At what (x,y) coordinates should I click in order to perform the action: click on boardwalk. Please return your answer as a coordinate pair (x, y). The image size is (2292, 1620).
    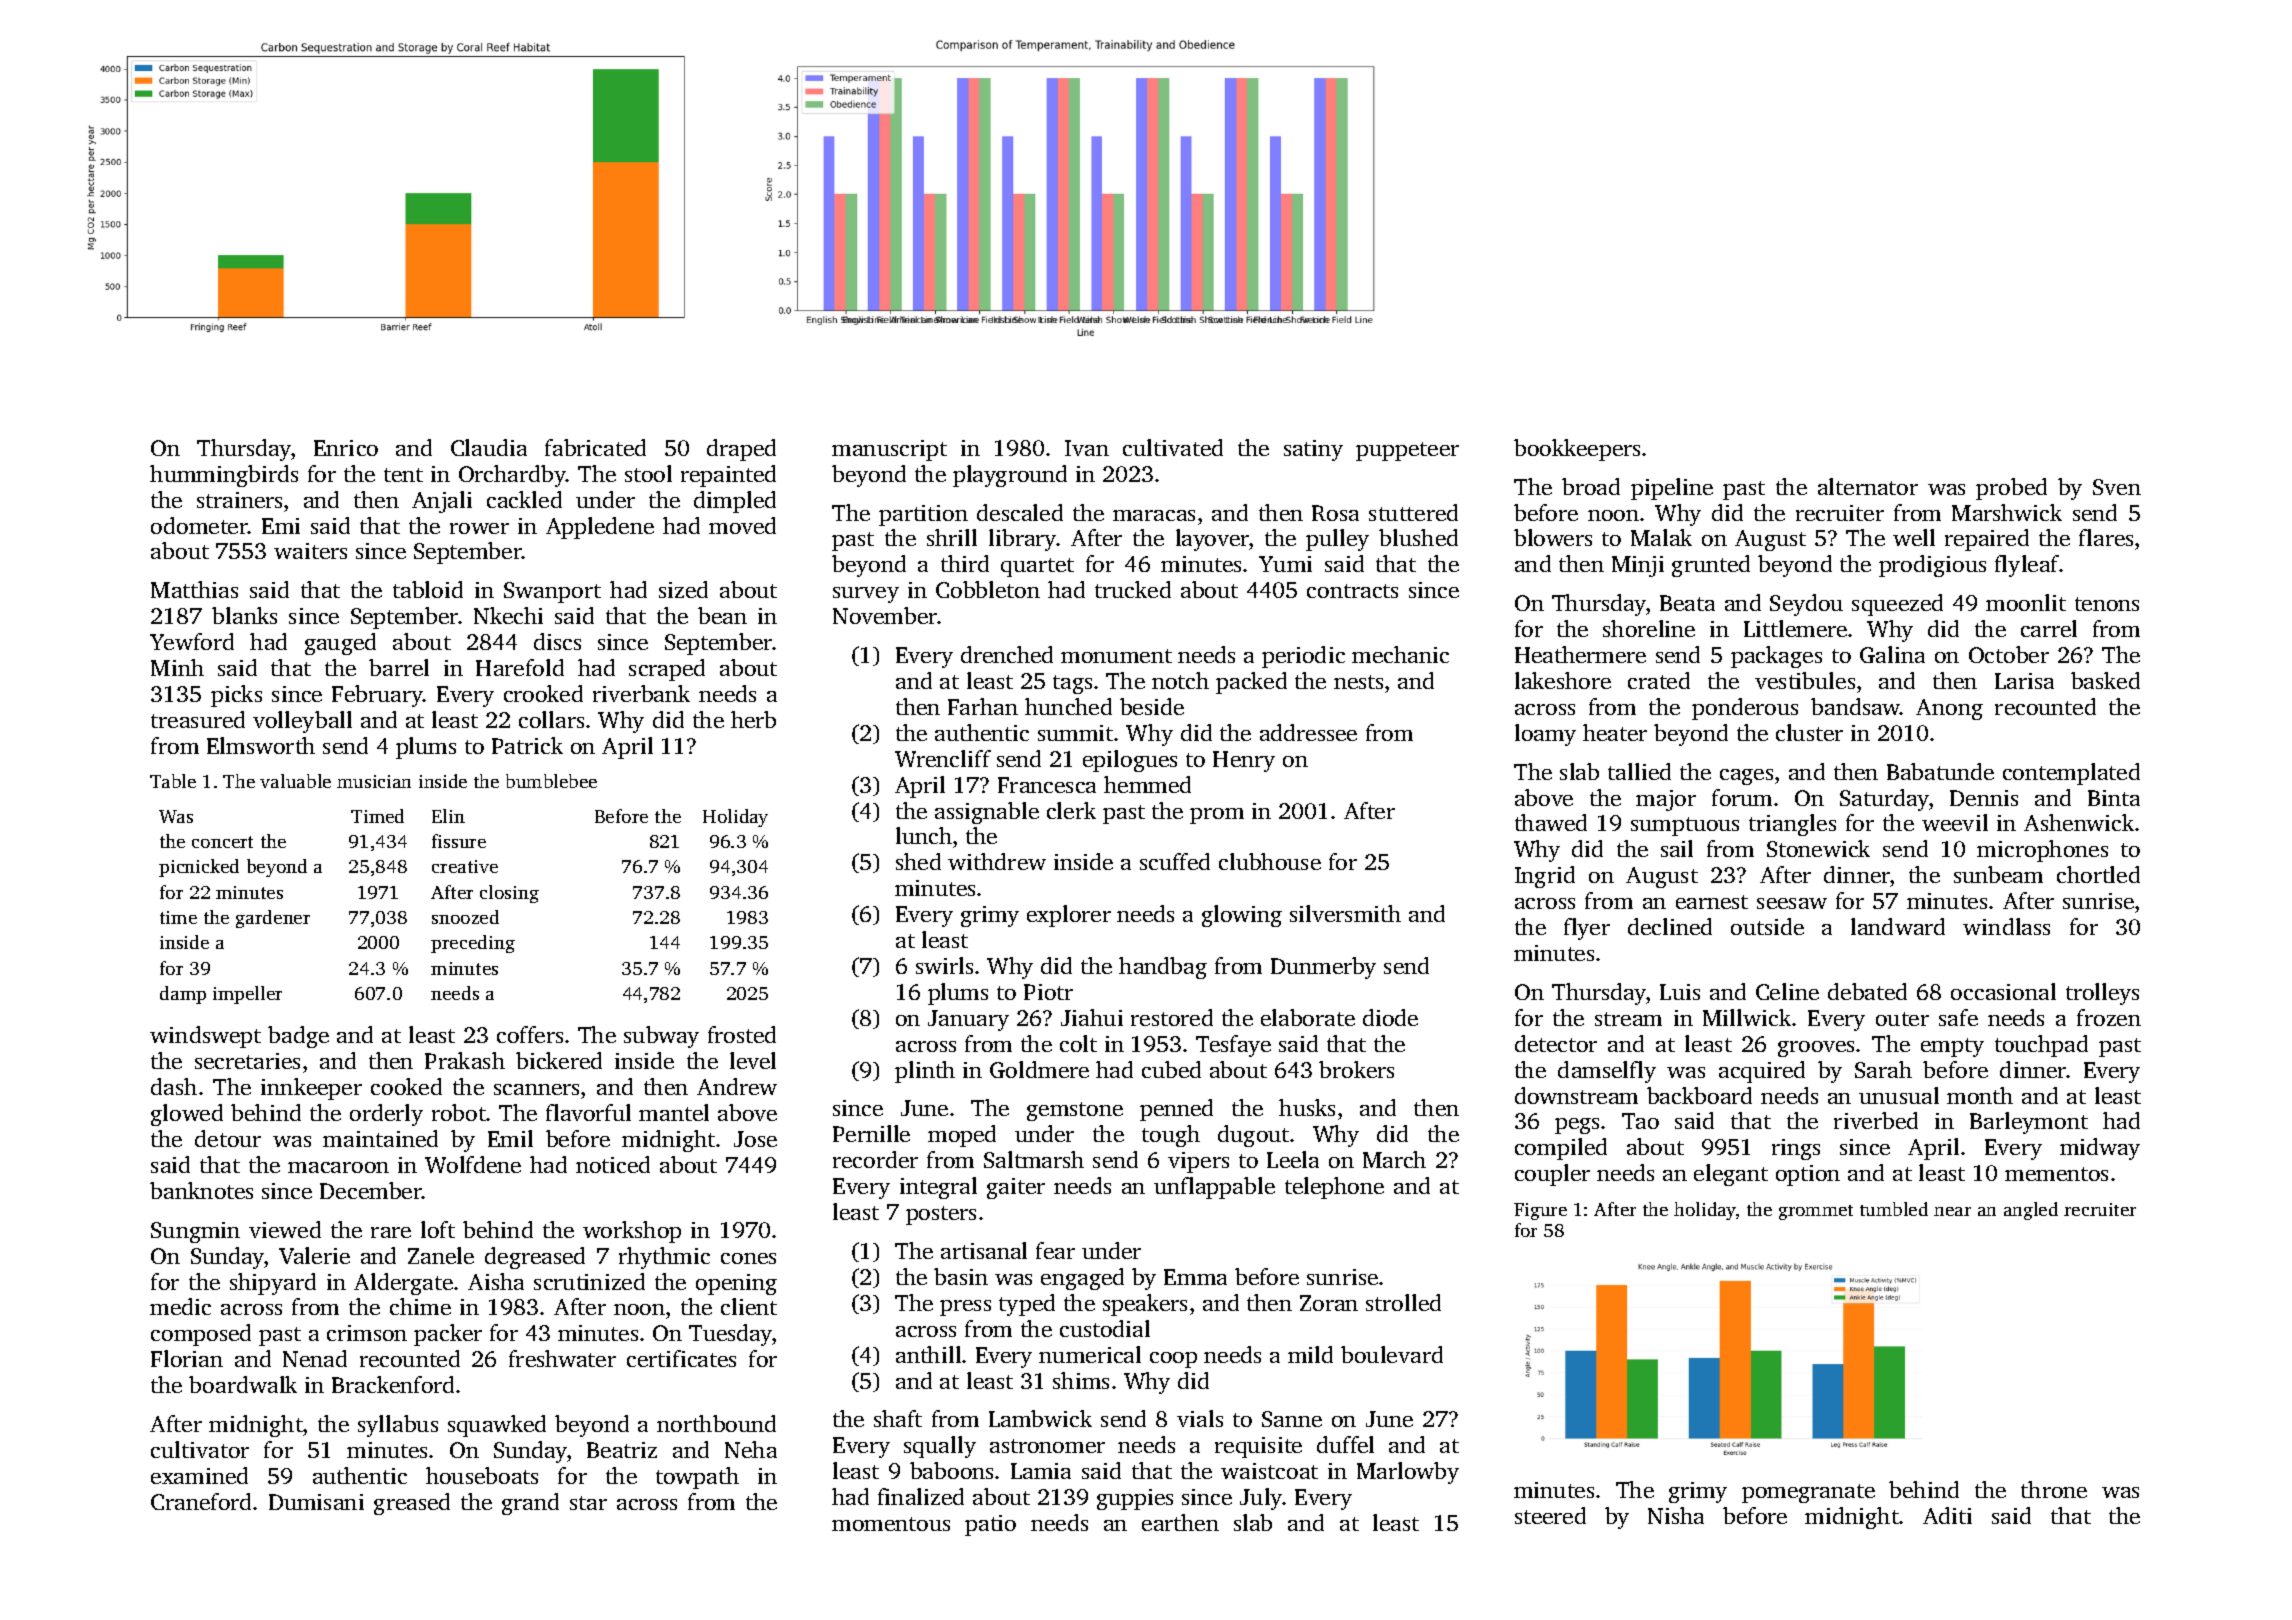
    Looking at the image, I should click on (243, 1384).
